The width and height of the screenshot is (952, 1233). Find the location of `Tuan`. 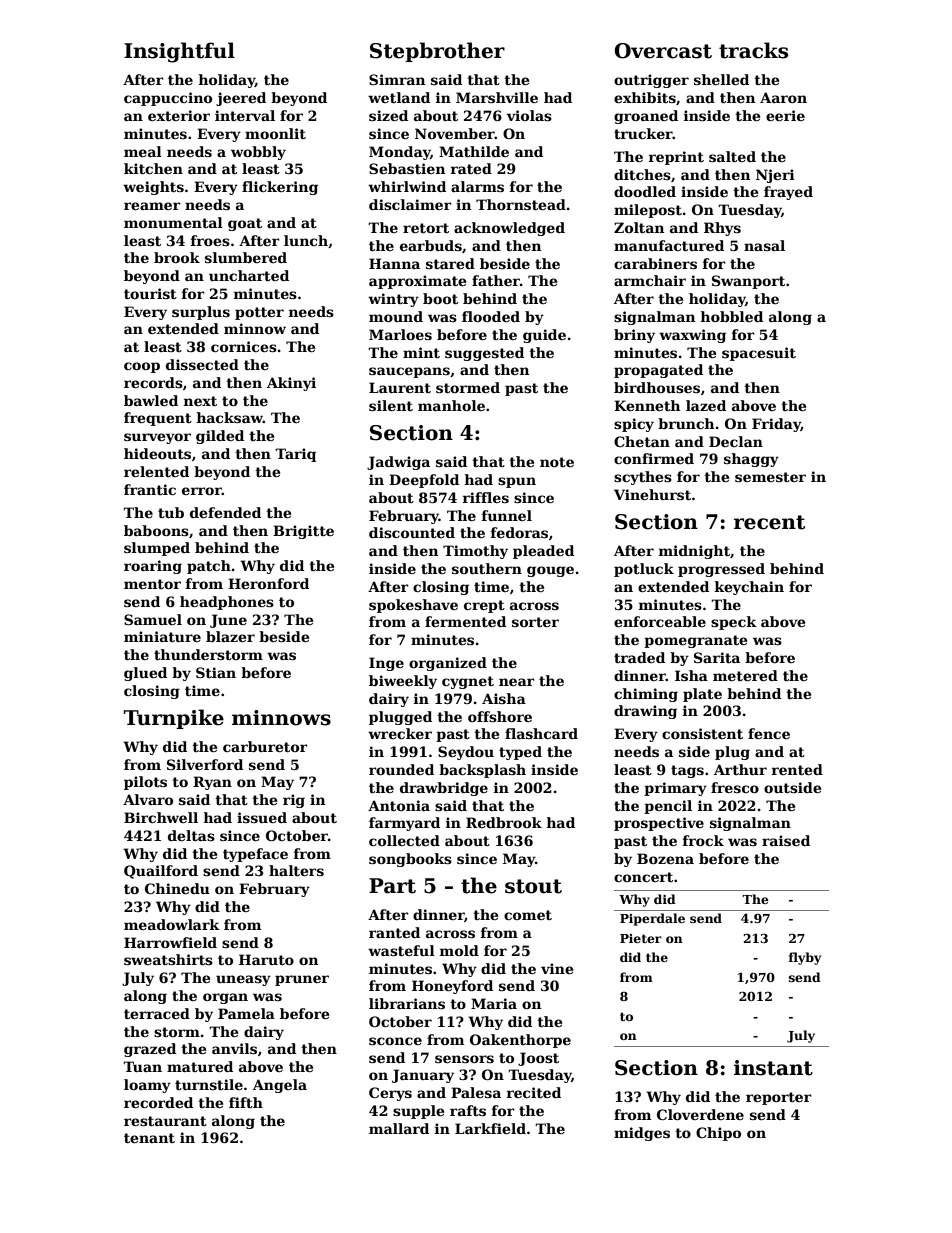

Tuan is located at coordinates (142, 1066).
